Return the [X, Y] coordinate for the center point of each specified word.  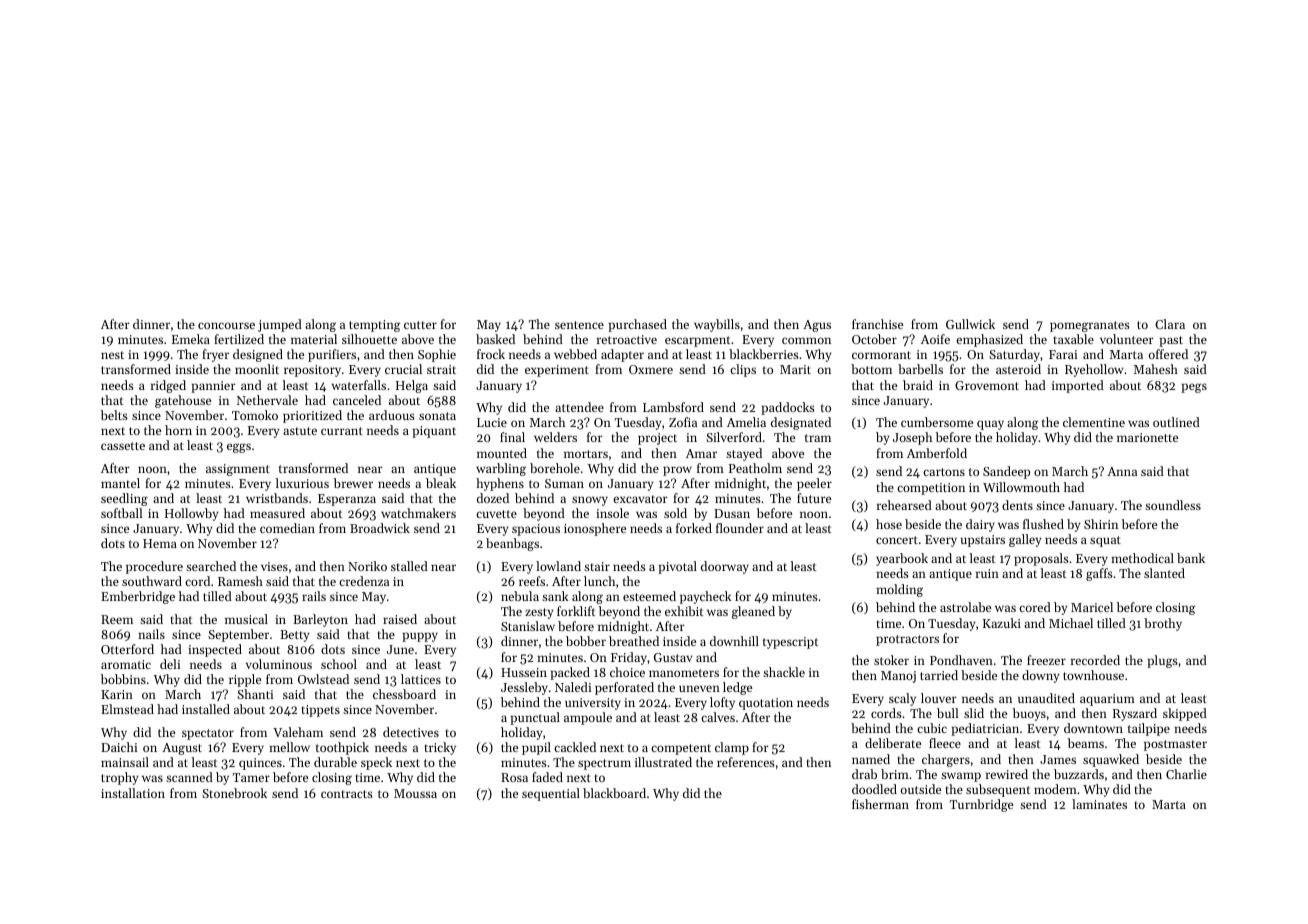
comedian [287, 528]
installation [133, 793]
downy [1041, 676]
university [593, 704]
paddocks [788, 408]
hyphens [500, 484]
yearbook [902, 559]
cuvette [496, 514]
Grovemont [987, 385]
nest [112, 355]
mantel [120, 483]
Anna [1122, 471]
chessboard [404, 694]
